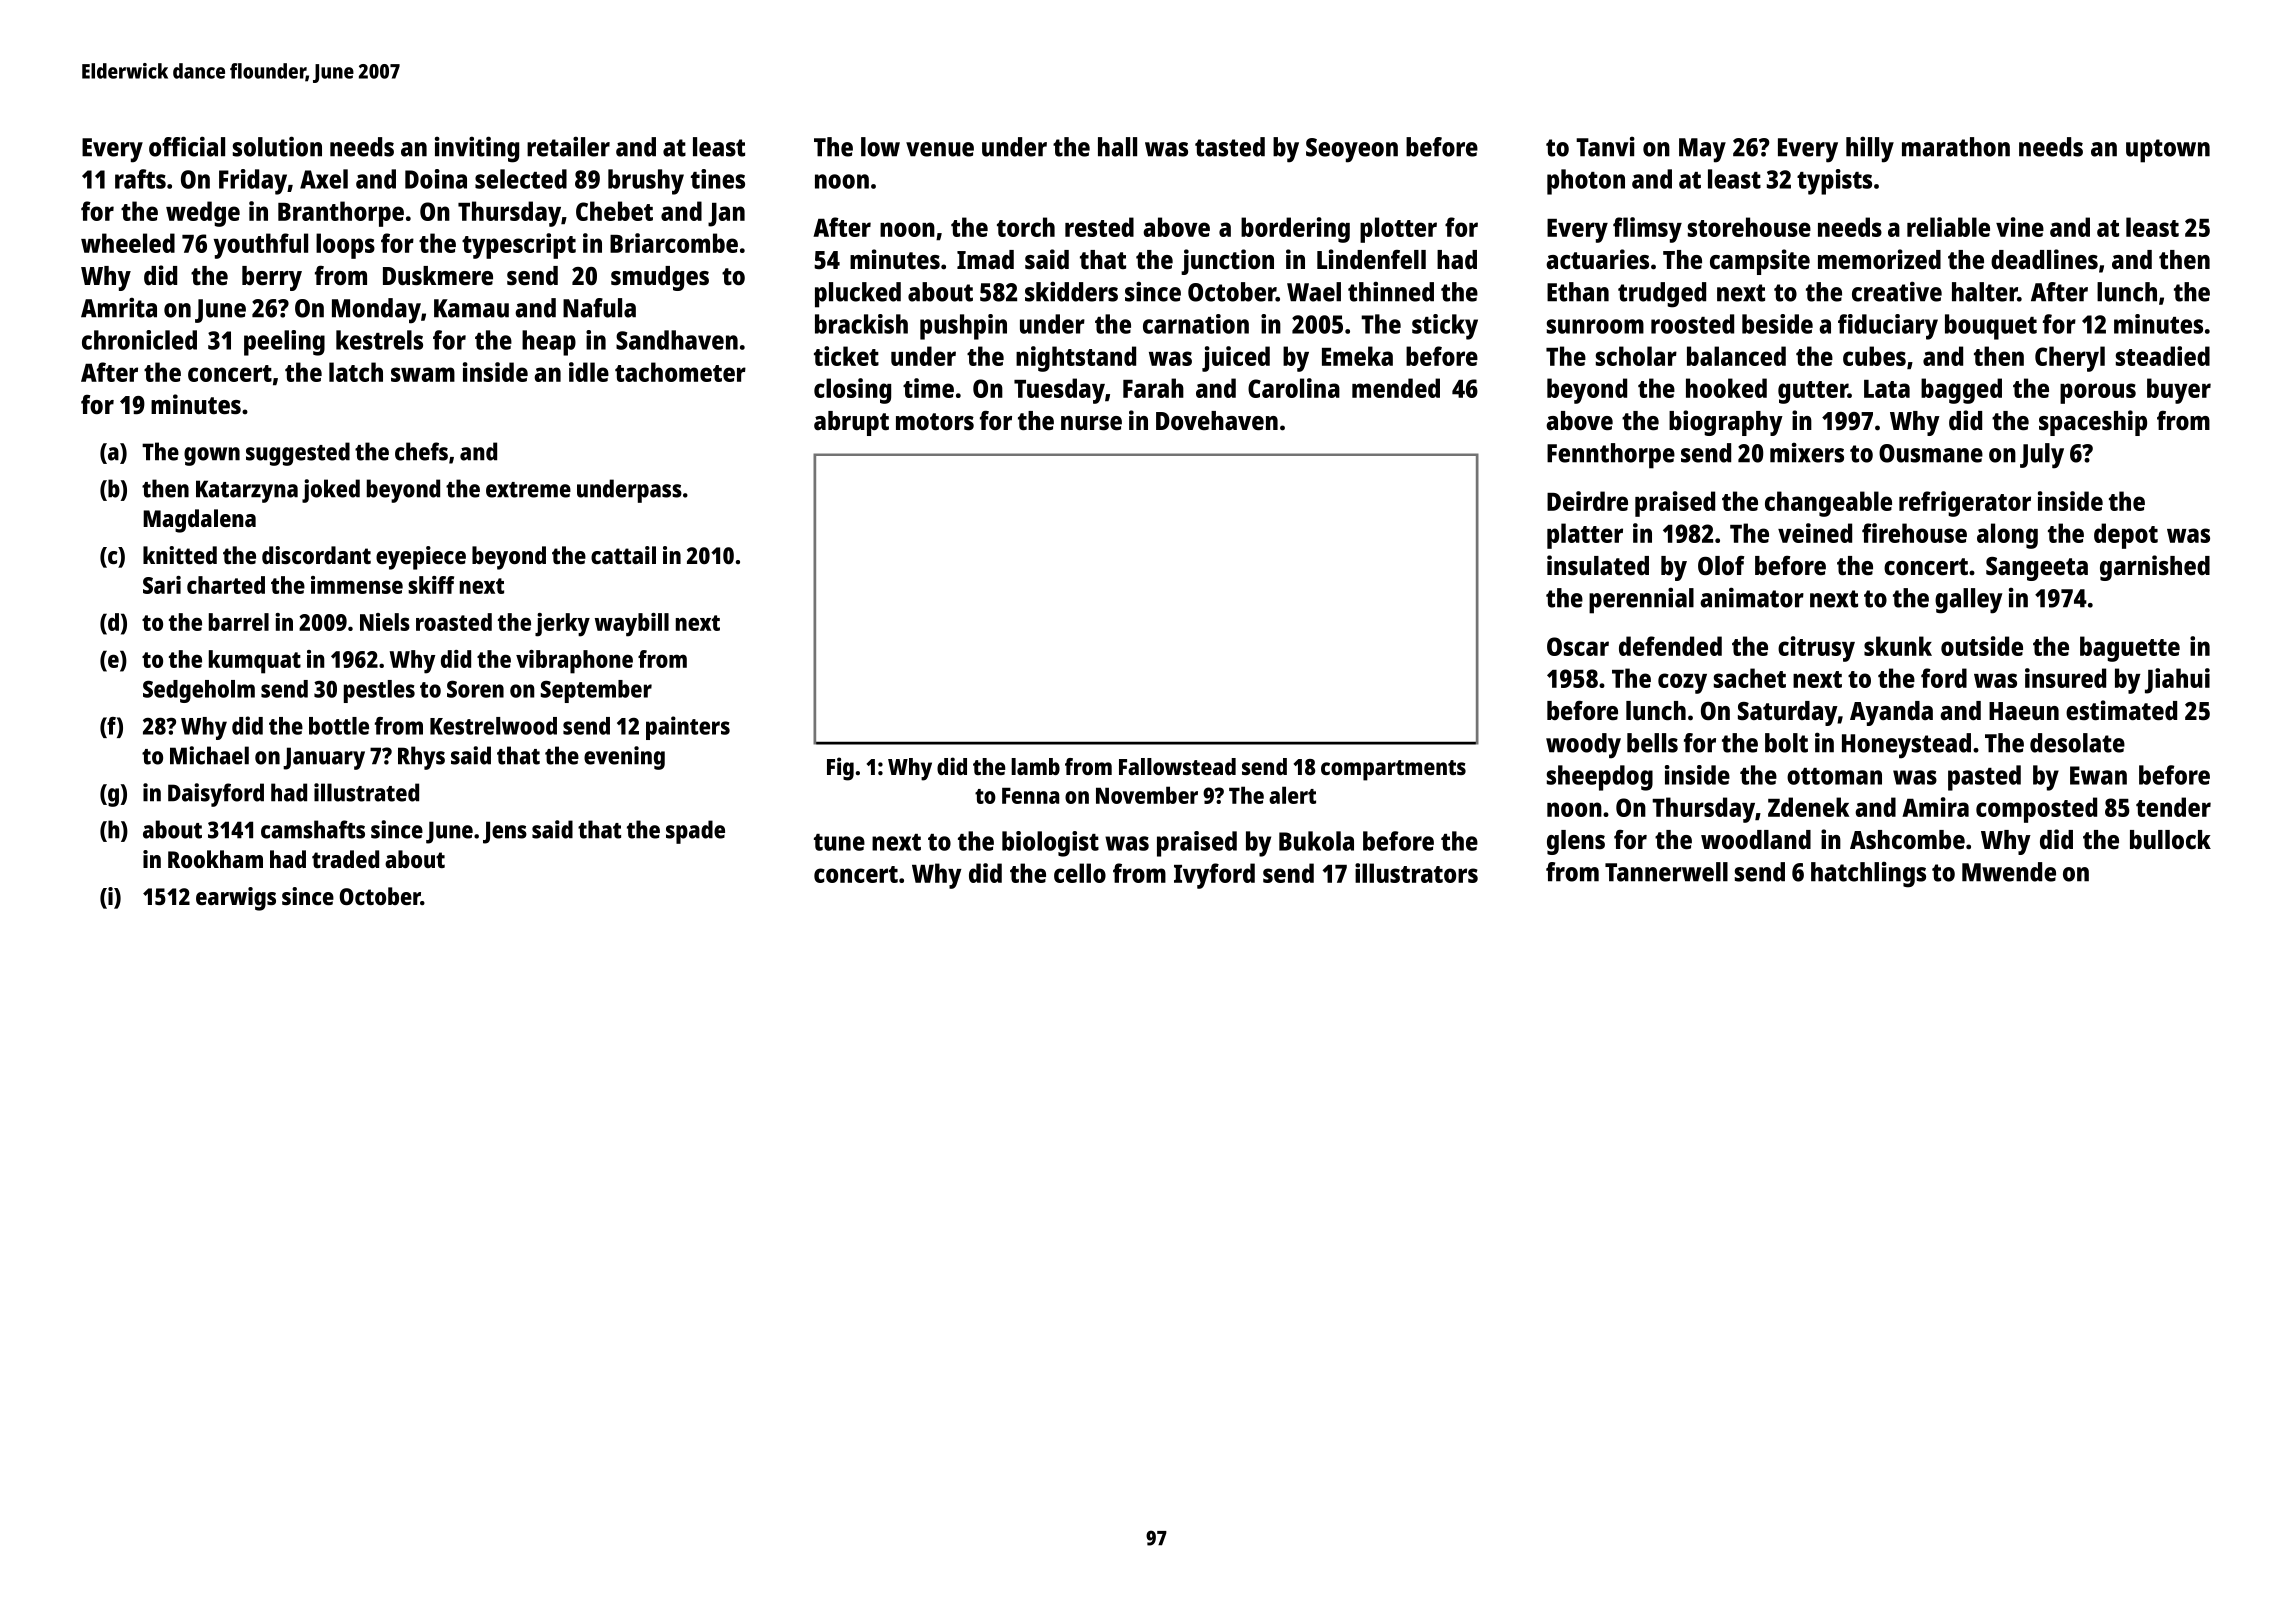  What do you see at coordinates (431, 585) in the screenshot?
I see `skiff` at bounding box center [431, 585].
